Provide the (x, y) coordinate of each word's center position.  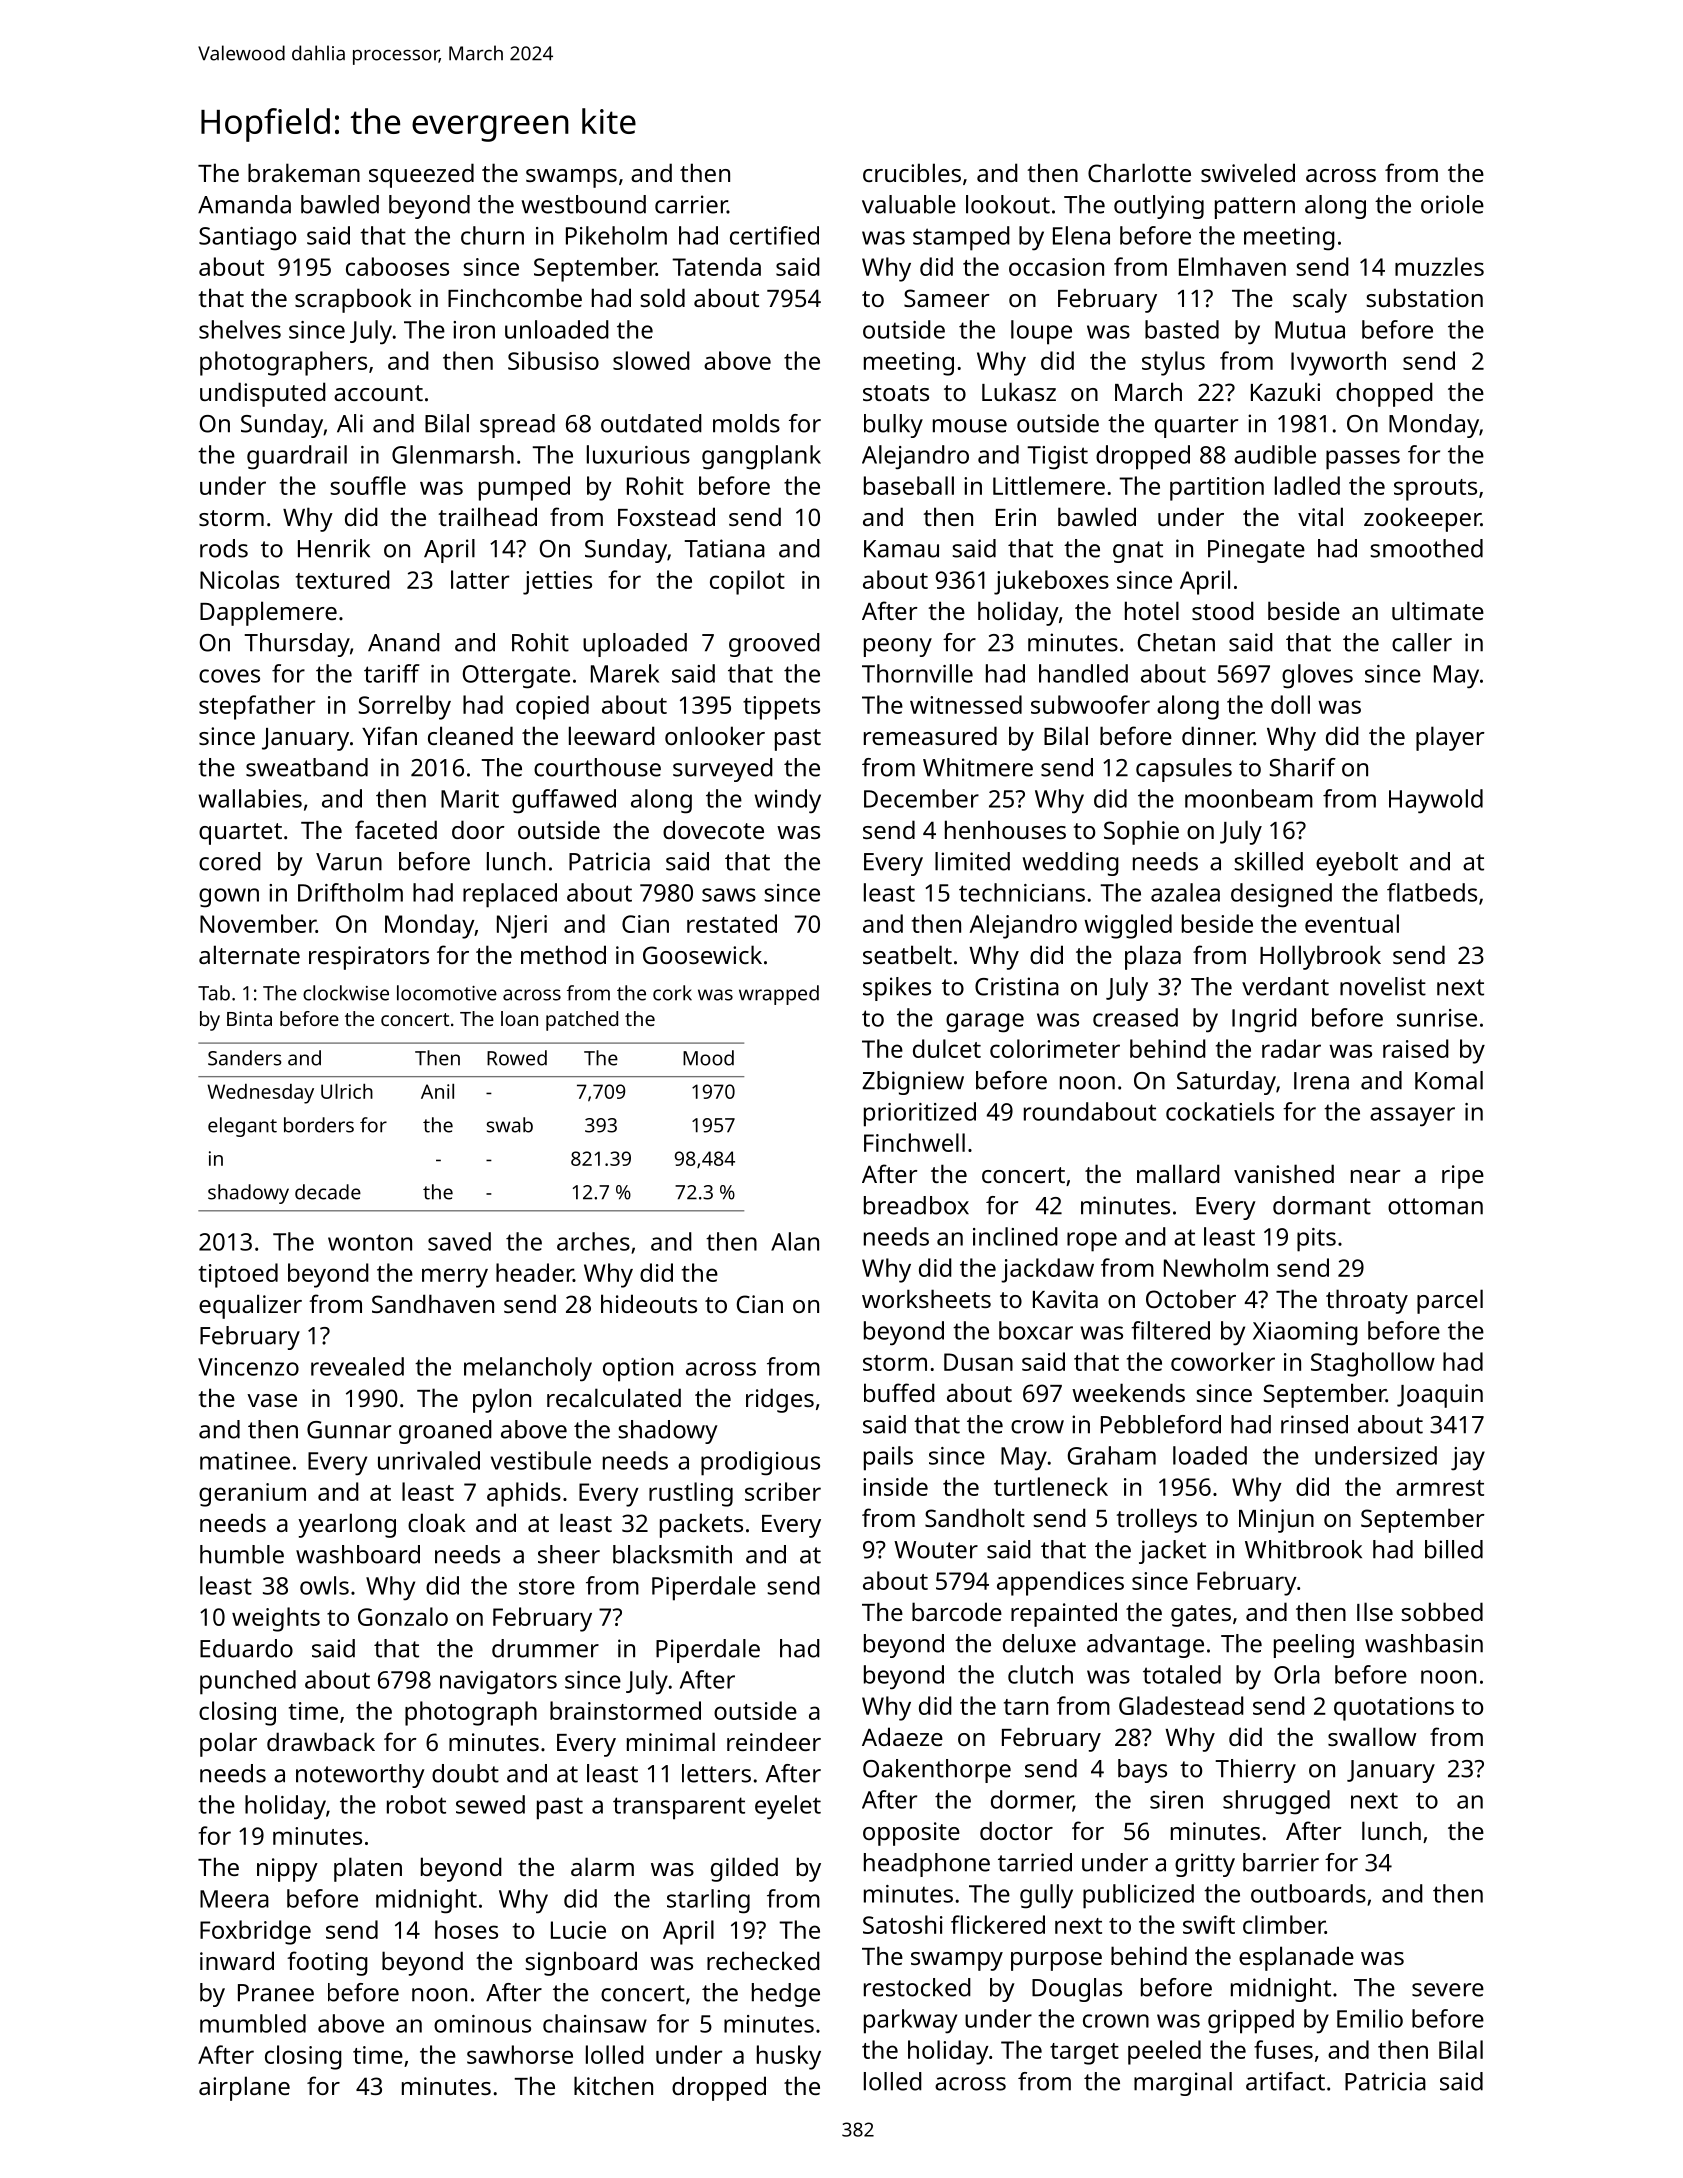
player (1450, 738)
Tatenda (716, 266)
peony (898, 647)
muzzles (1439, 266)
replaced (510, 895)
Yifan (389, 735)
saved (459, 1241)
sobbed (1442, 1611)
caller (1422, 642)
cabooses (397, 266)
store (547, 1586)
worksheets (926, 1298)
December (921, 798)
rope (1092, 1242)
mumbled (253, 2023)
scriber (783, 1491)
